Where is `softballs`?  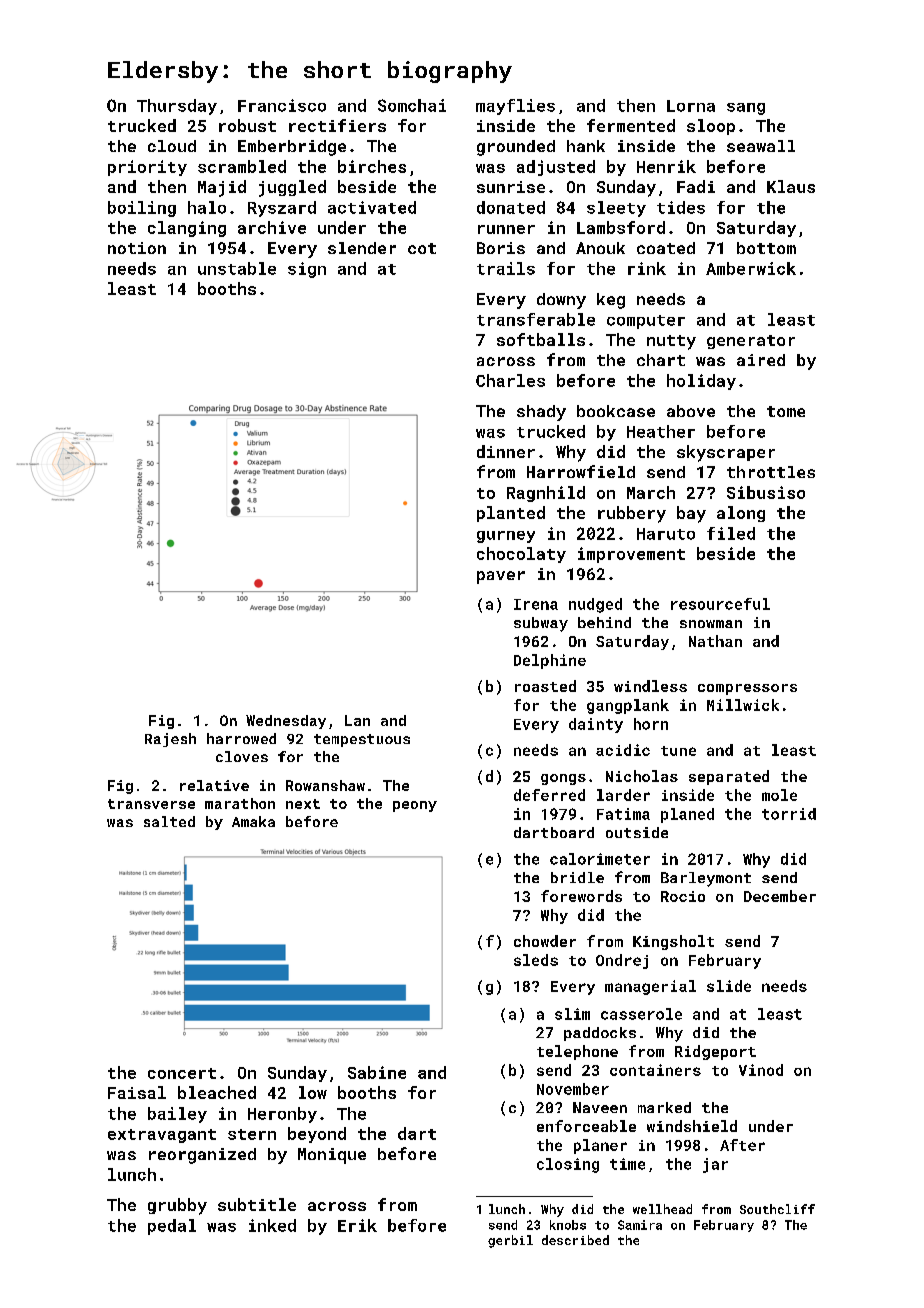
softballs is located at coordinates (541, 339).
